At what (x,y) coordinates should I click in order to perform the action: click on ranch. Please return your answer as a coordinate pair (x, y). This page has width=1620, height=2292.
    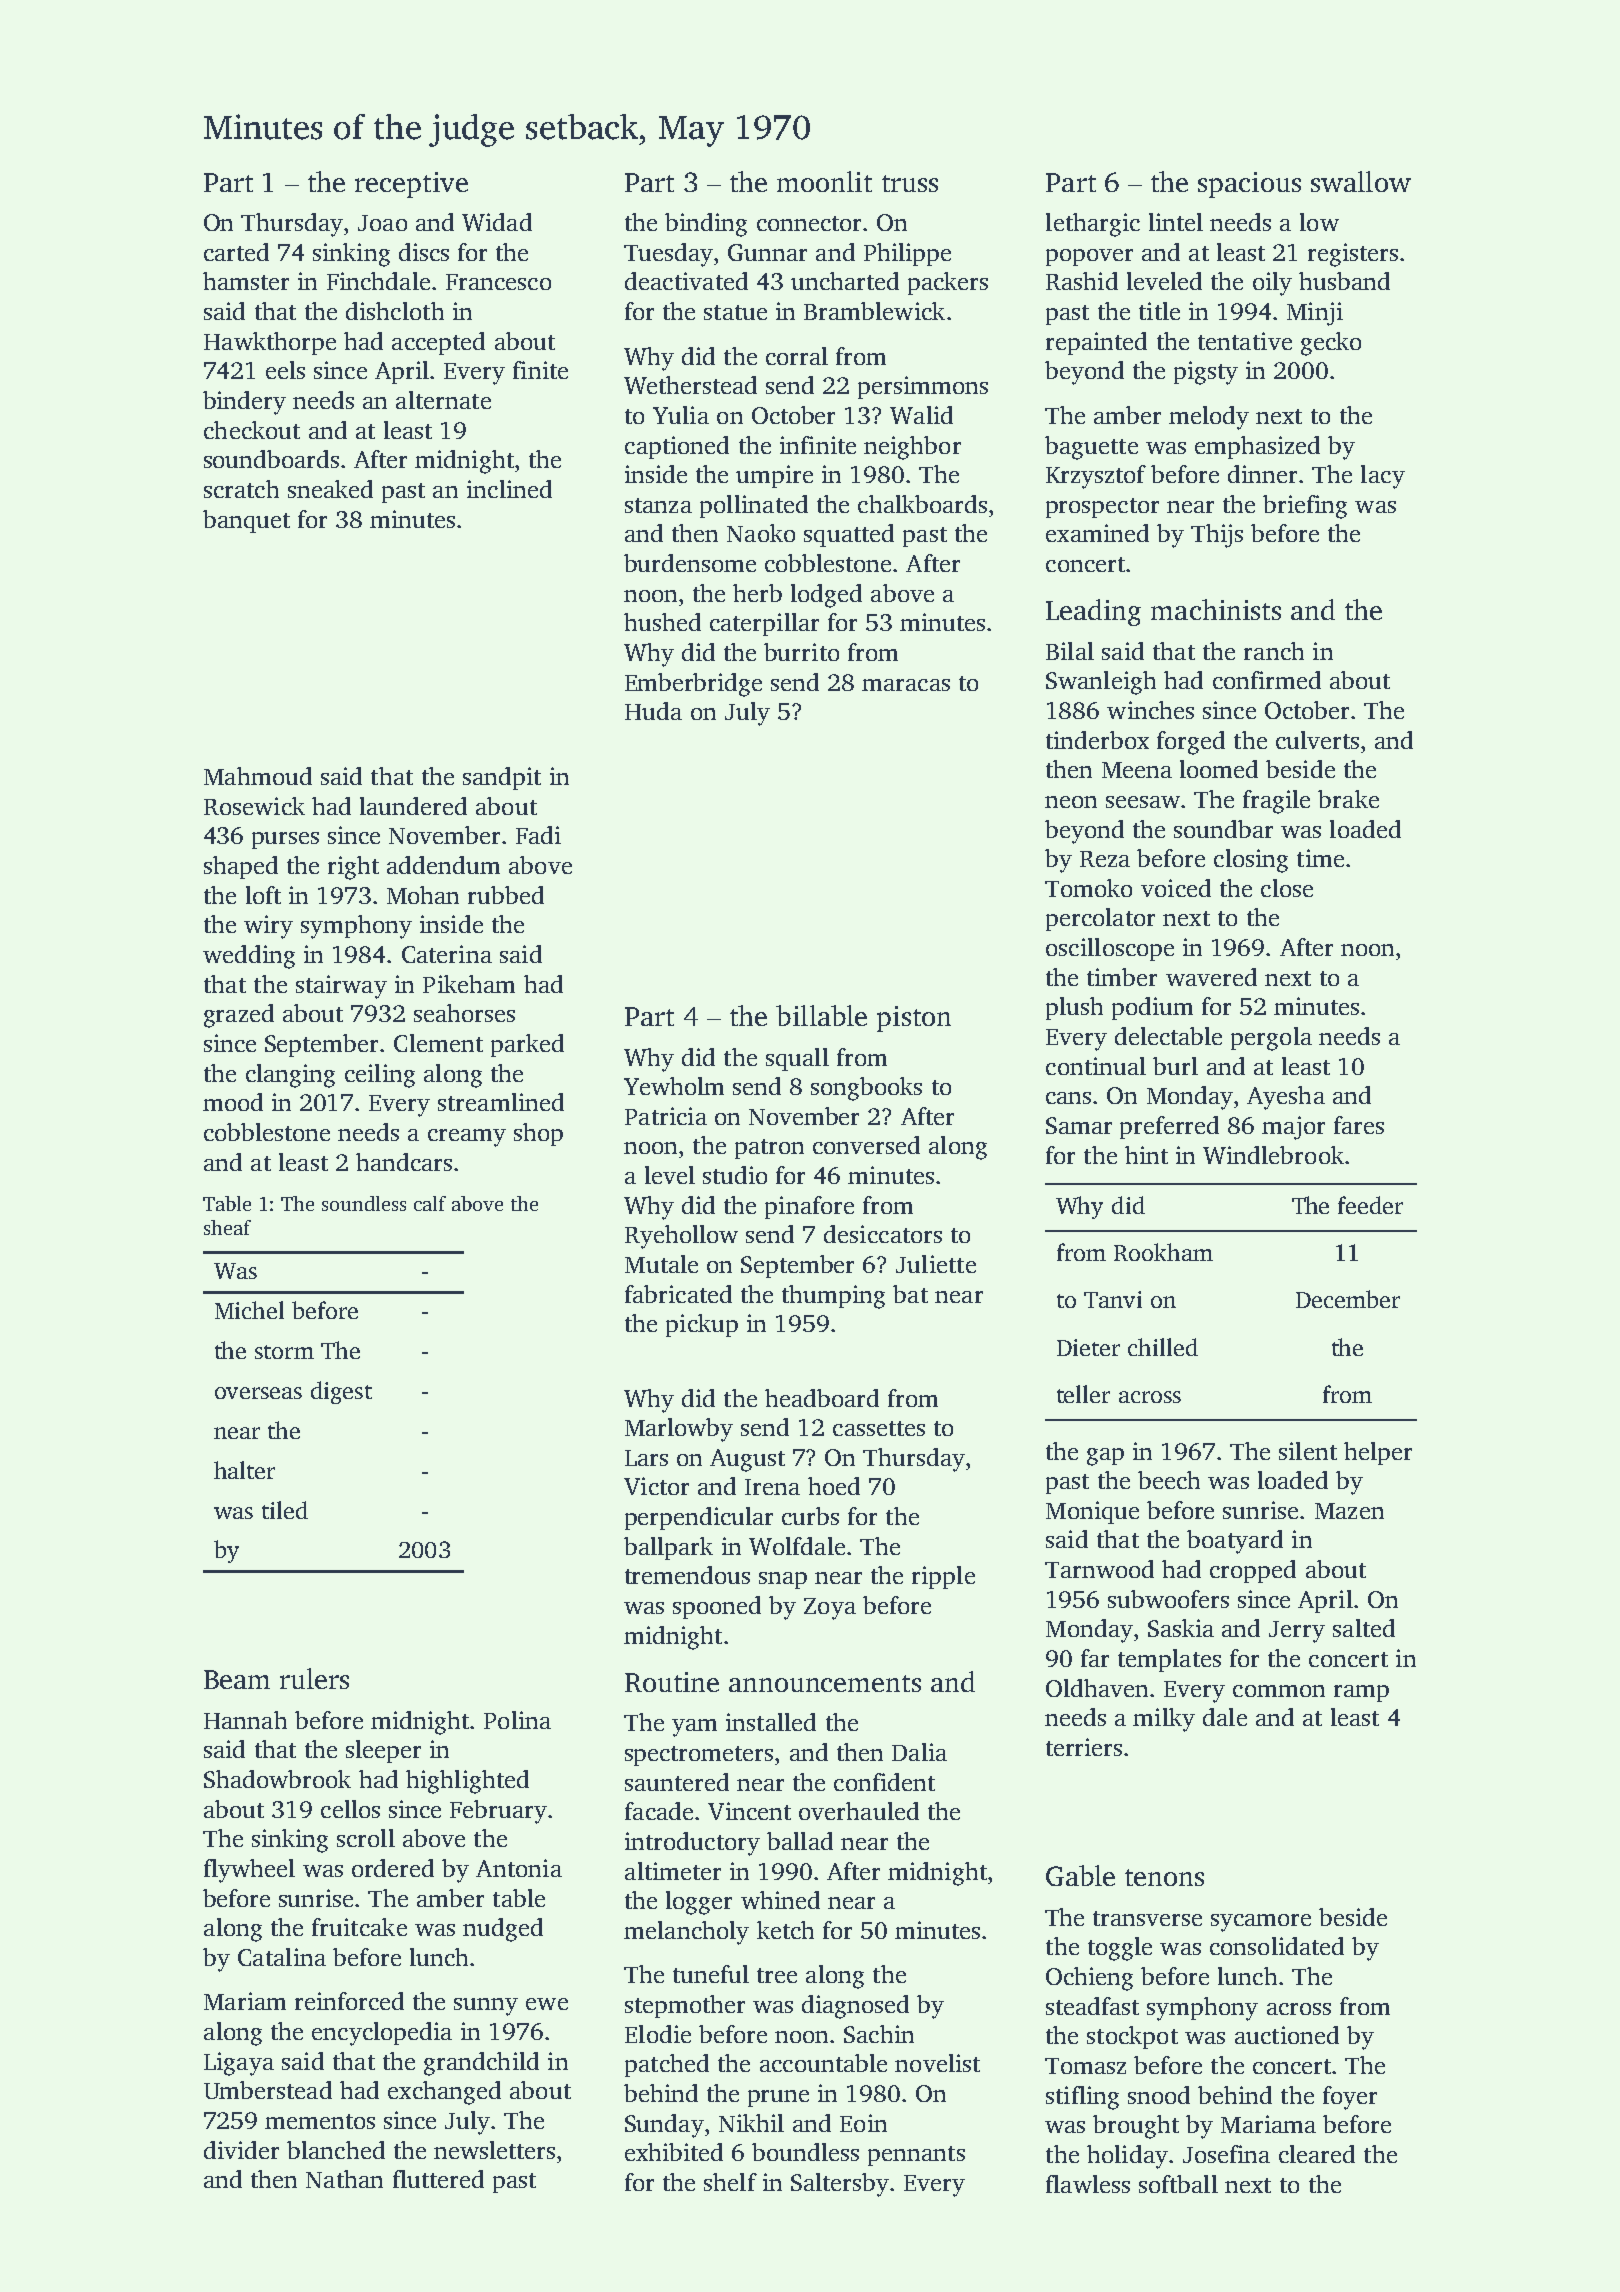
    Looking at the image, I should click on (1274, 651).
